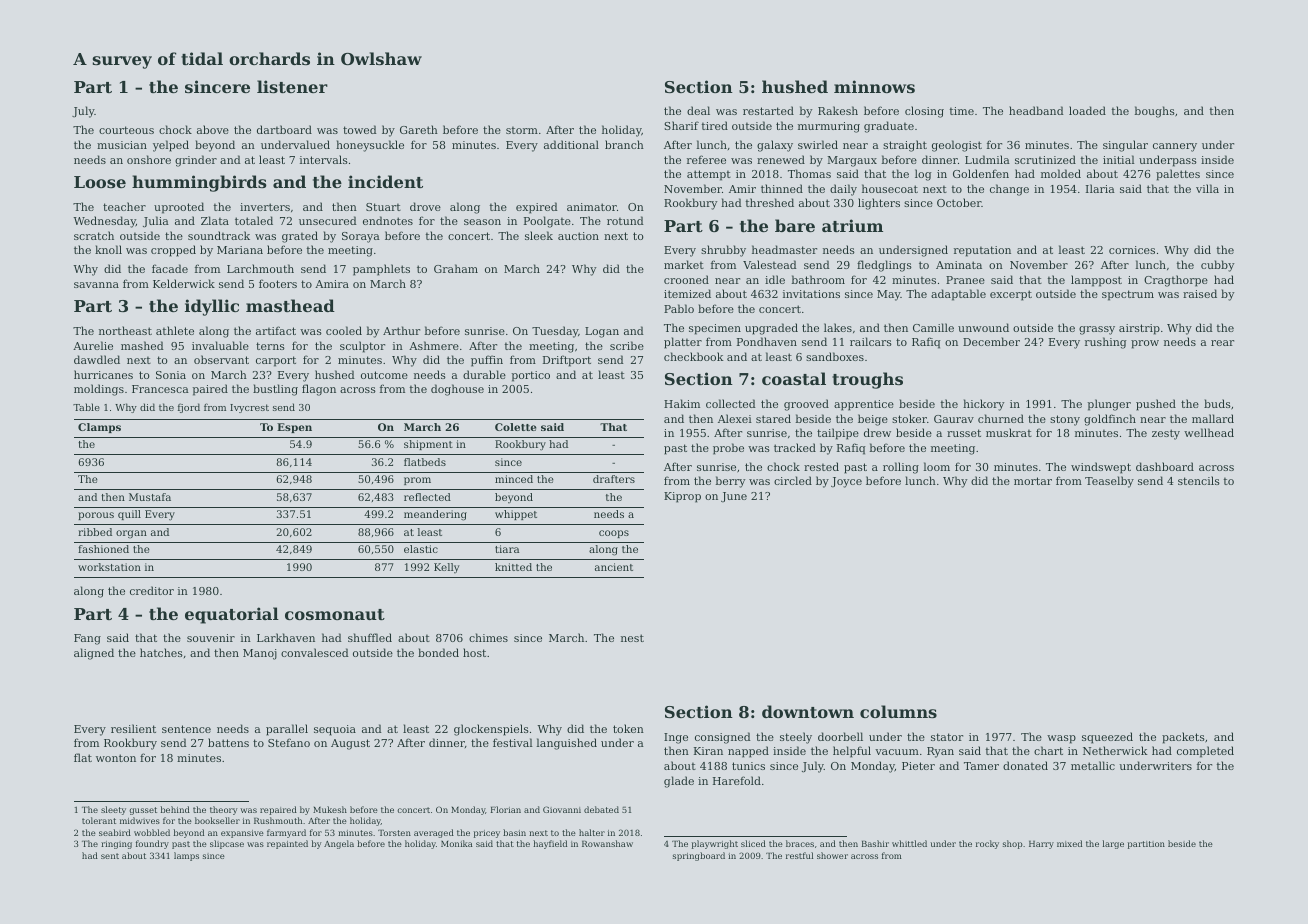 The width and height of the image is (1308, 924). I want to click on minced, so click(514, 479).
